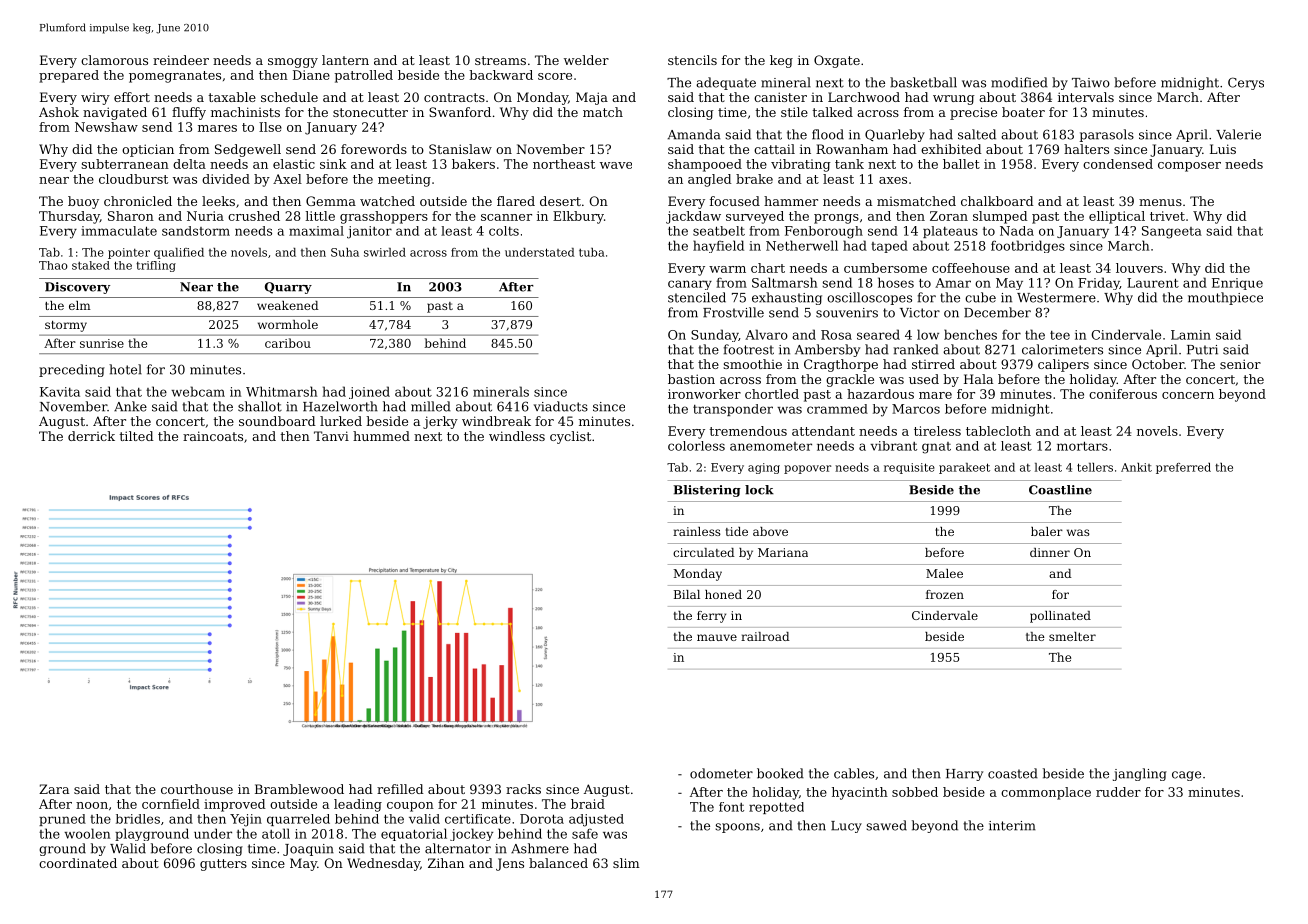 The width and height of the screenshot is (1308, 924). I want to click on reindeer, so click(181, 60).
